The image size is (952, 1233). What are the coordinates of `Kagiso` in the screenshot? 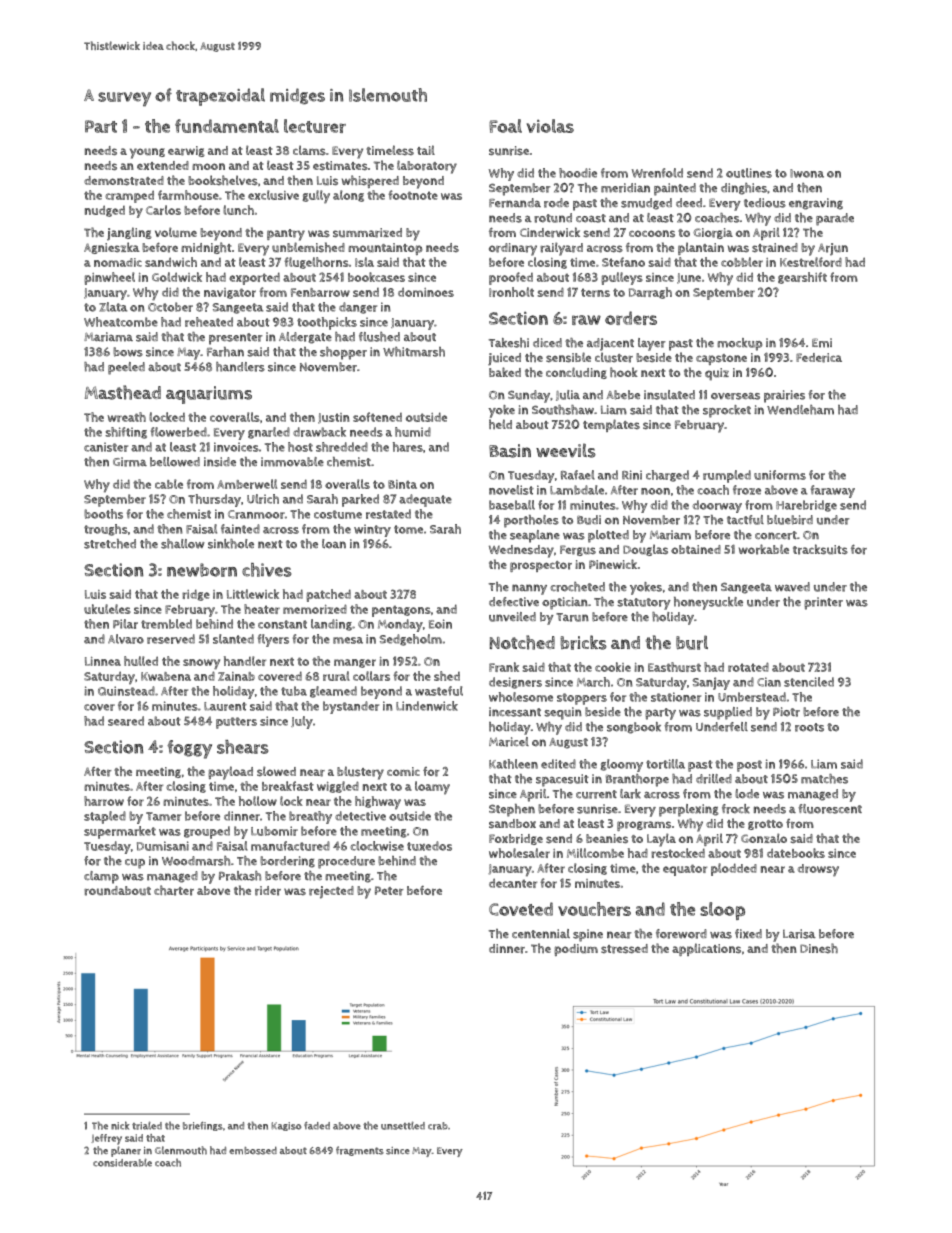 It's located at (286, 1126).
